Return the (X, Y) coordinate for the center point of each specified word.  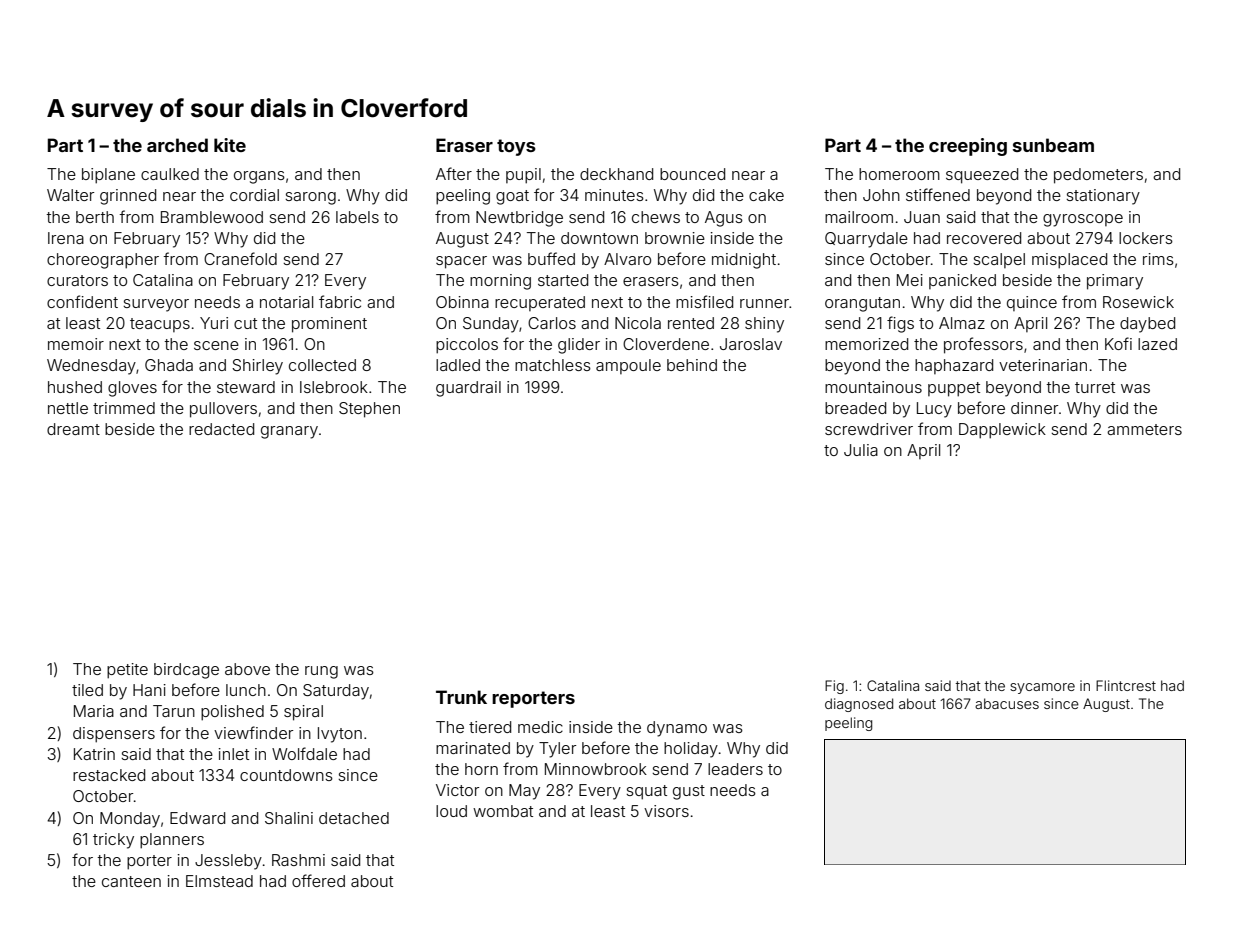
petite (127, 671)
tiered (490, 727)
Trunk (461, 697)
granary (289, 432)
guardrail (468, 389)
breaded (855, 408)
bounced (692, 174)
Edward (197, 818)
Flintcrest (1126, 685)
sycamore (1042, 688)
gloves (132, 389)
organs (259, 177)
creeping (968, 147)
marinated (473, 748)
